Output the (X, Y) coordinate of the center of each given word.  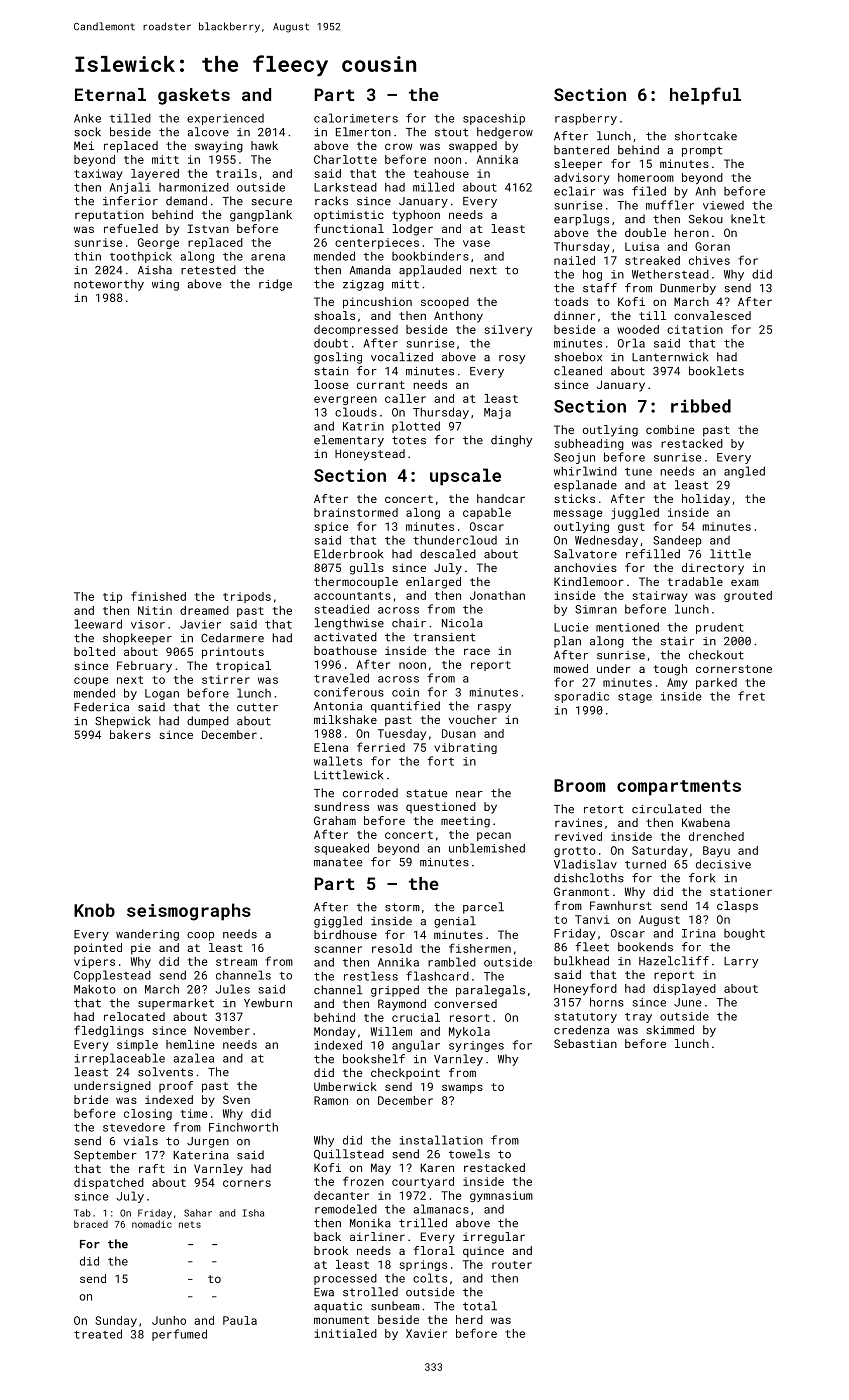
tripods (247, 597)
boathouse (345, 650)
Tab (82, 1213)
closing (148, 1114)
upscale (465, 477)
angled (744, 472)
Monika (370, 1223)
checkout (716, 655)
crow (398, 146)
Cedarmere (232, 638)
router (512, 1265)
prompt (702, 151)
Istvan (208, 228)
